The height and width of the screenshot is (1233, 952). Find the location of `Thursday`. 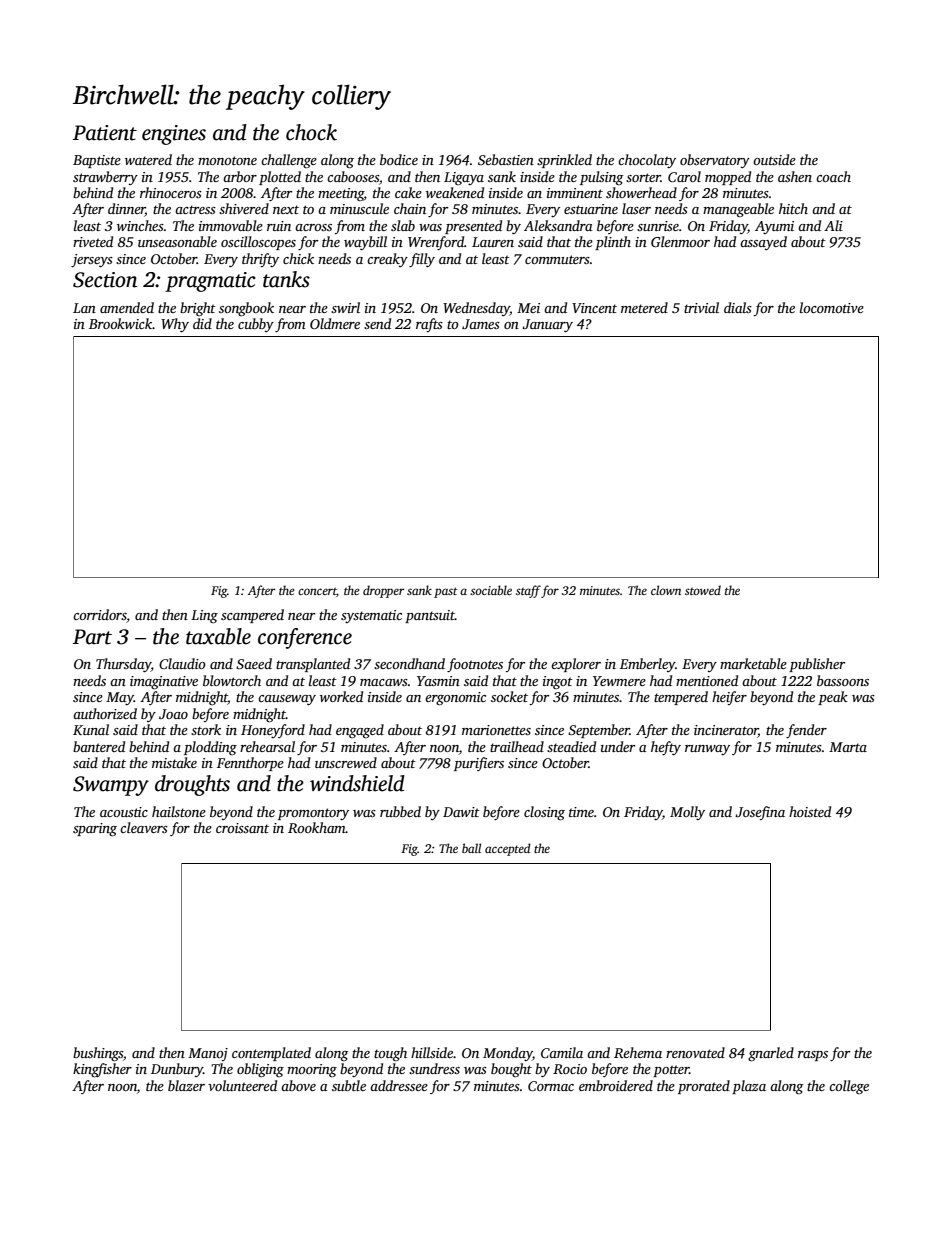

Thursday is located at coordinates (123, 665).
